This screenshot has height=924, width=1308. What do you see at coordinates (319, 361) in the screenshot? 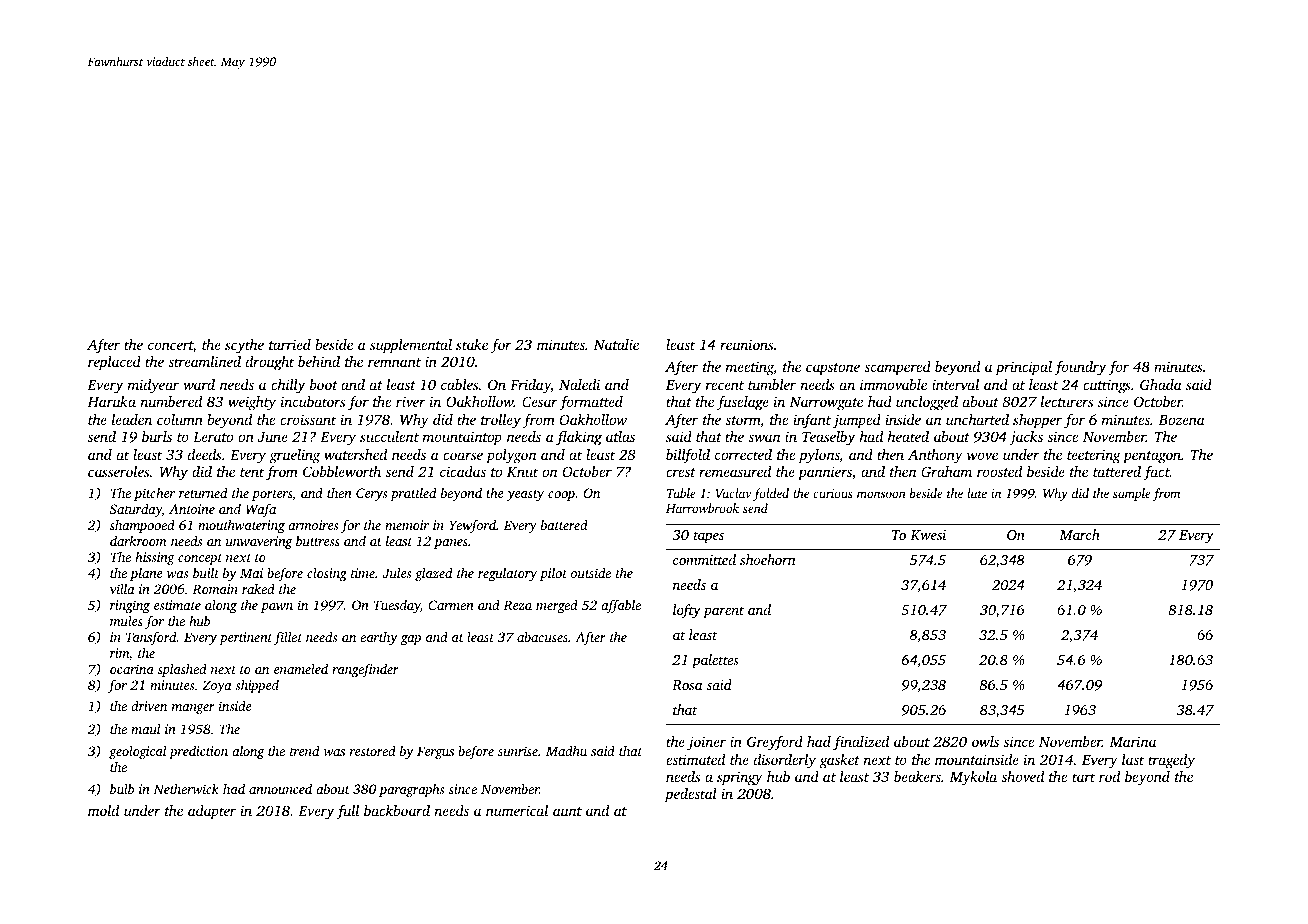
I see `behind` at bounding box center [319, 361].
